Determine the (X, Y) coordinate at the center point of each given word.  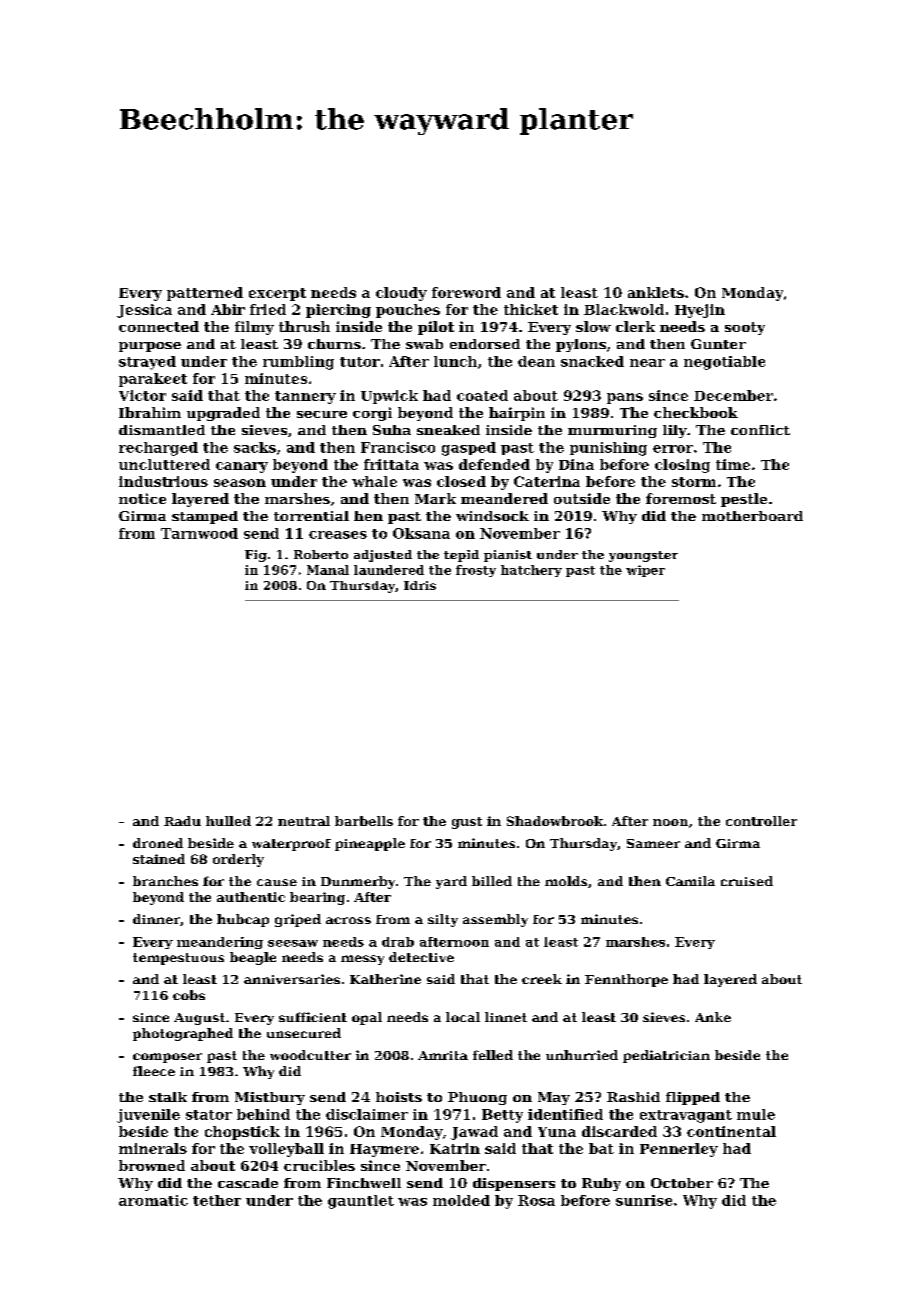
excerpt (277, 294)
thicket (531, 309)
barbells (364, 821)
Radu (182, 821)
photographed (183, 1034)
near (647, 363)
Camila (690, 881)
